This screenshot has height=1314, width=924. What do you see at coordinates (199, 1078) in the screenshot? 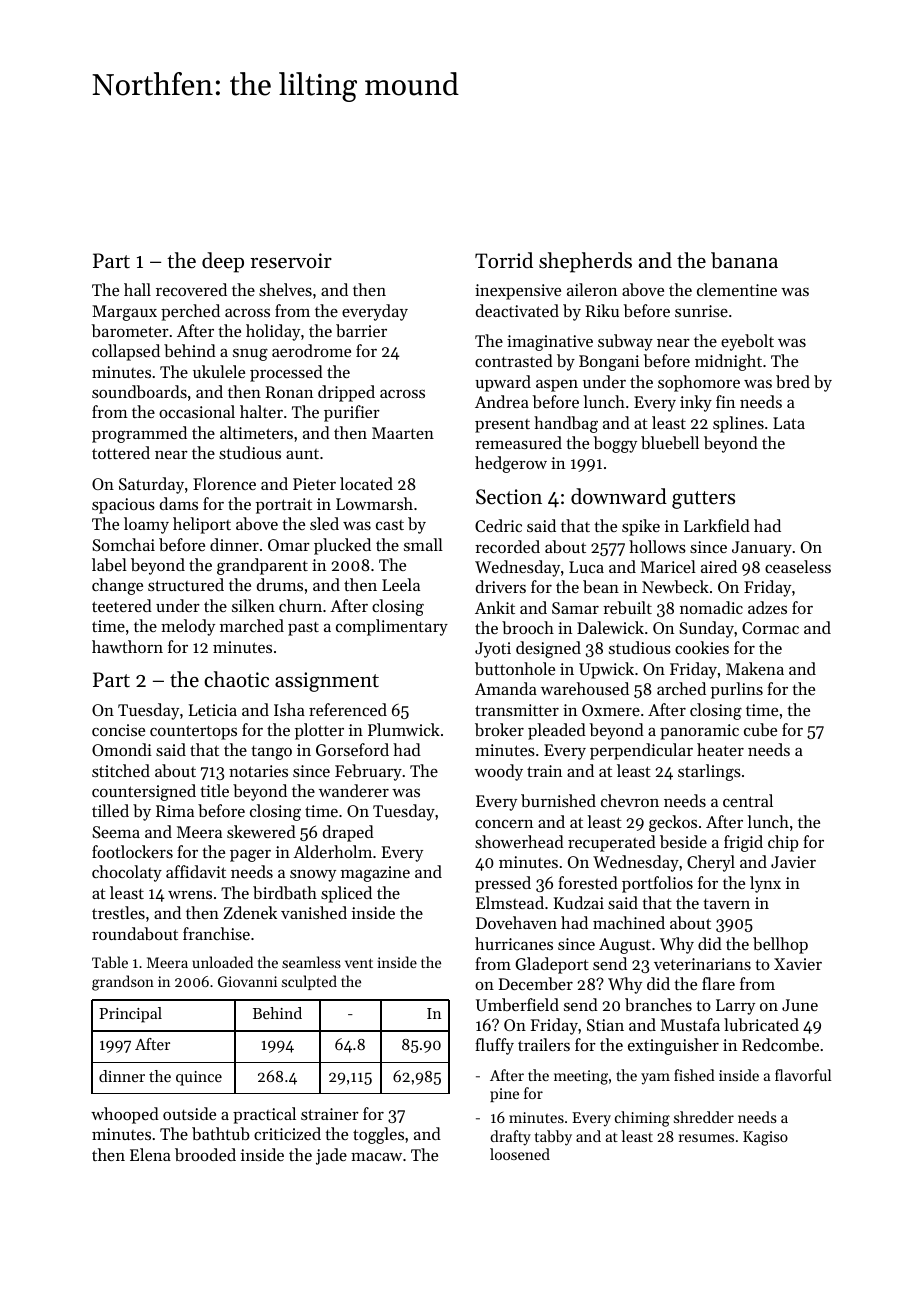
I see `quince` at bounding box center [199, 1078].
